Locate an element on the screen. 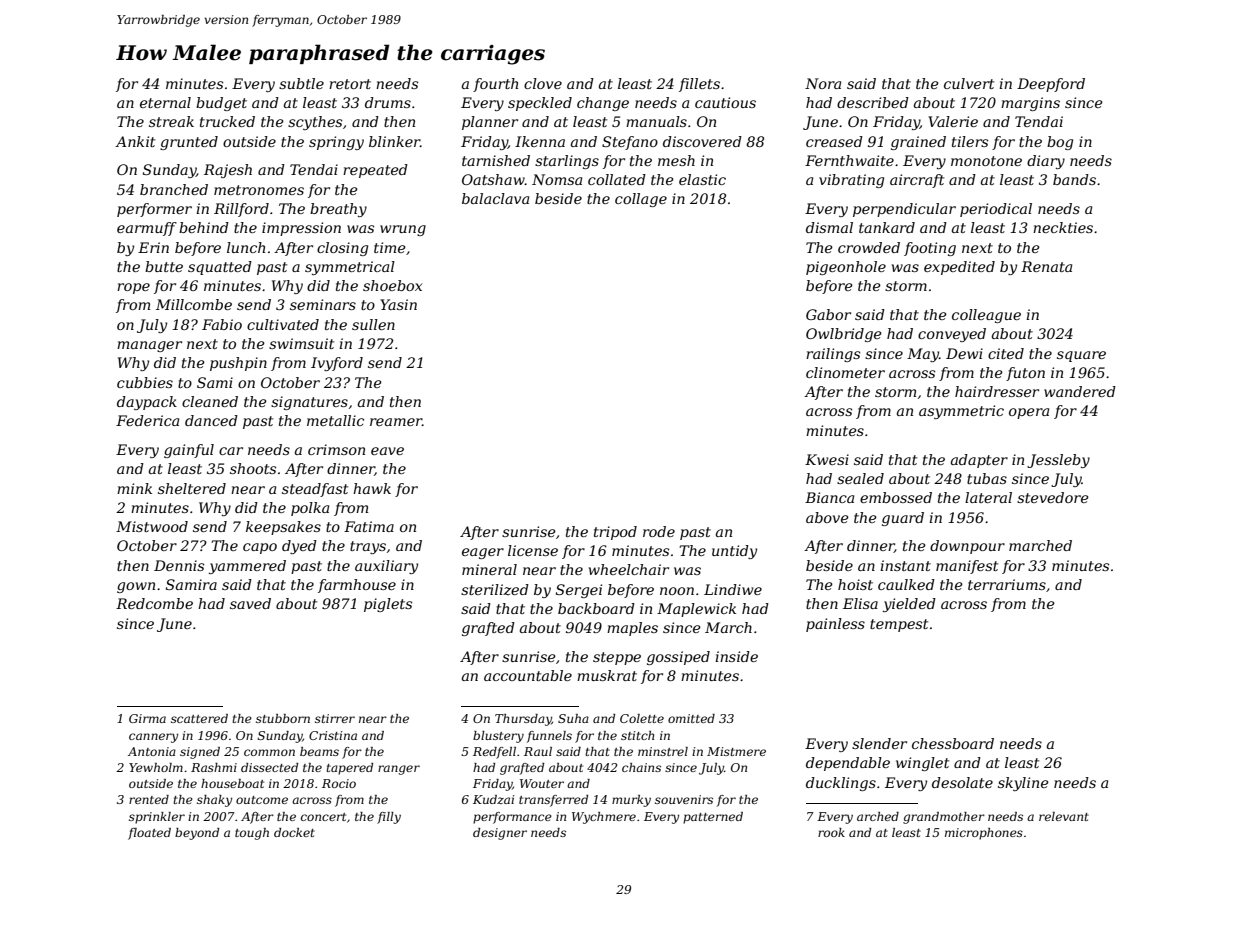  wrung is located at coordinates (403, 230).
